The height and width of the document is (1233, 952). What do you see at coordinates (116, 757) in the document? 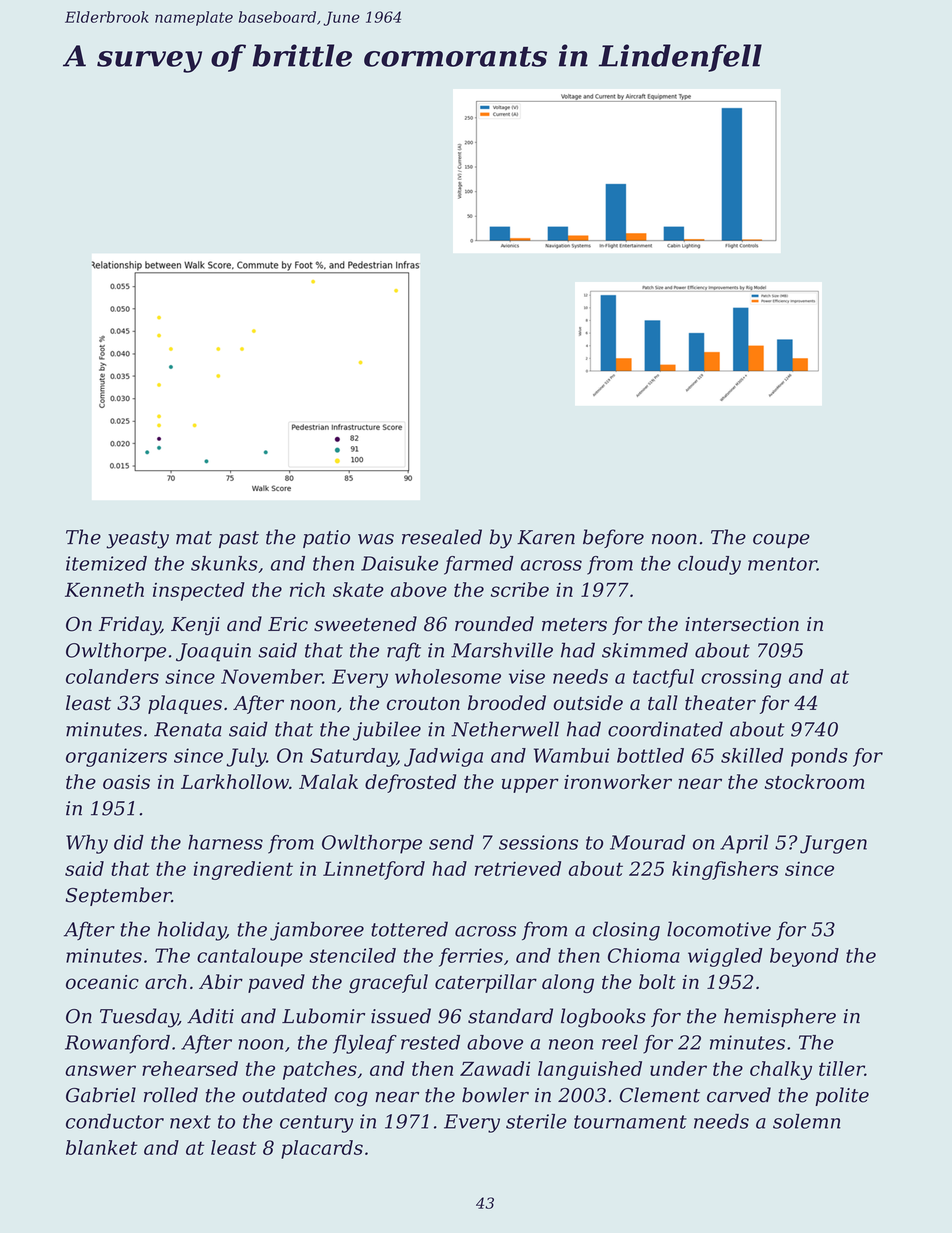
I see `organizers` at bounding box center [116, 757].
